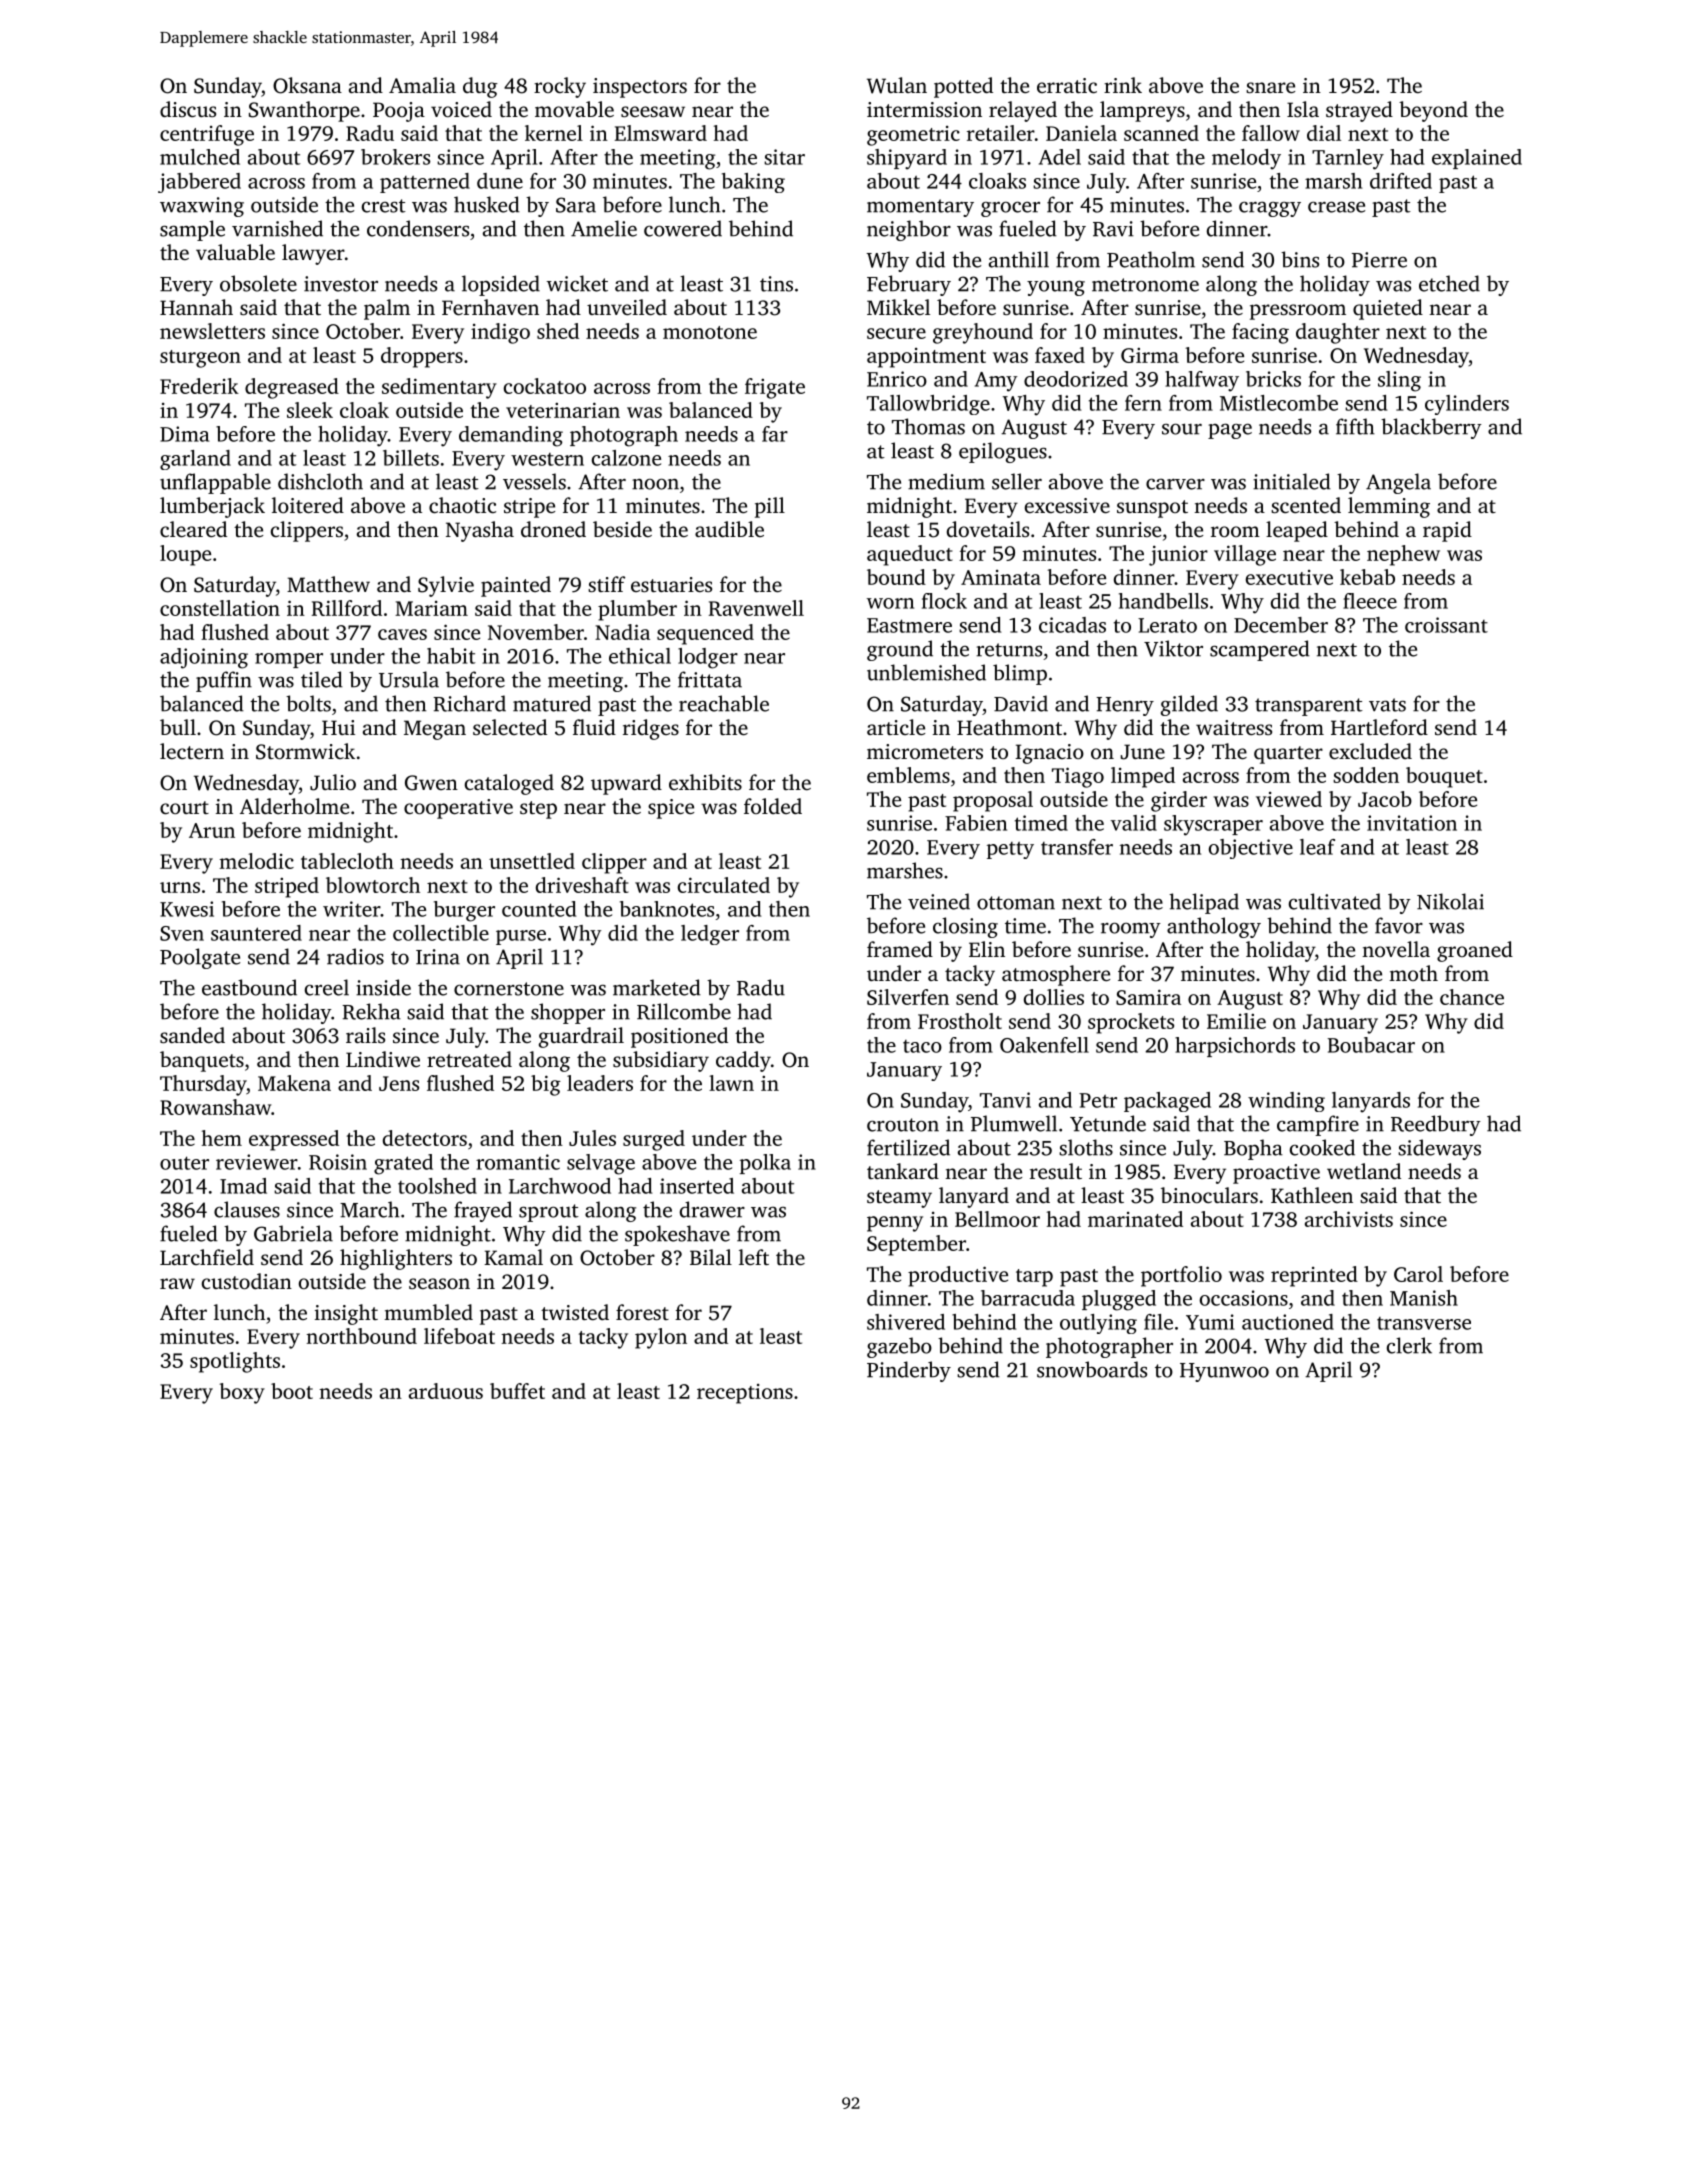 The height and width of the page is (2178, 1683). Describe the element at coordinates (1433, 111) in the page. I see `beyond` at that location.
